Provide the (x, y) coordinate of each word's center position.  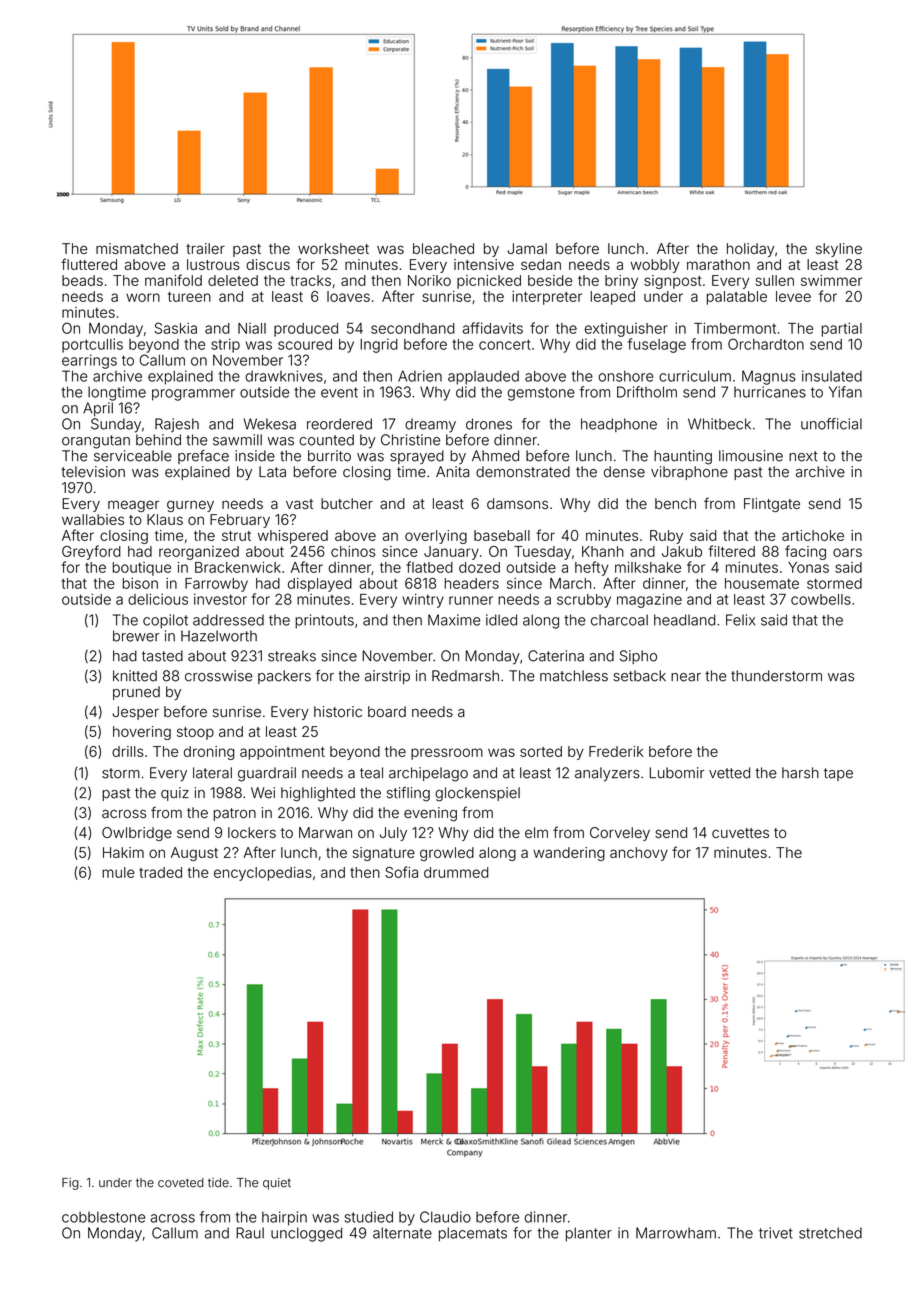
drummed (456, 872)
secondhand (413, 328)
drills (128, 751)
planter (589, 1234)
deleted (233, 280)
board (387, 711)
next (803, 456)
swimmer (831, 280)
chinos (353, 551)
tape (838, 774)
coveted (181, 1183)
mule (118, 872)
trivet (776, 1233)
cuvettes (740, 833)
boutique (142, 569)
